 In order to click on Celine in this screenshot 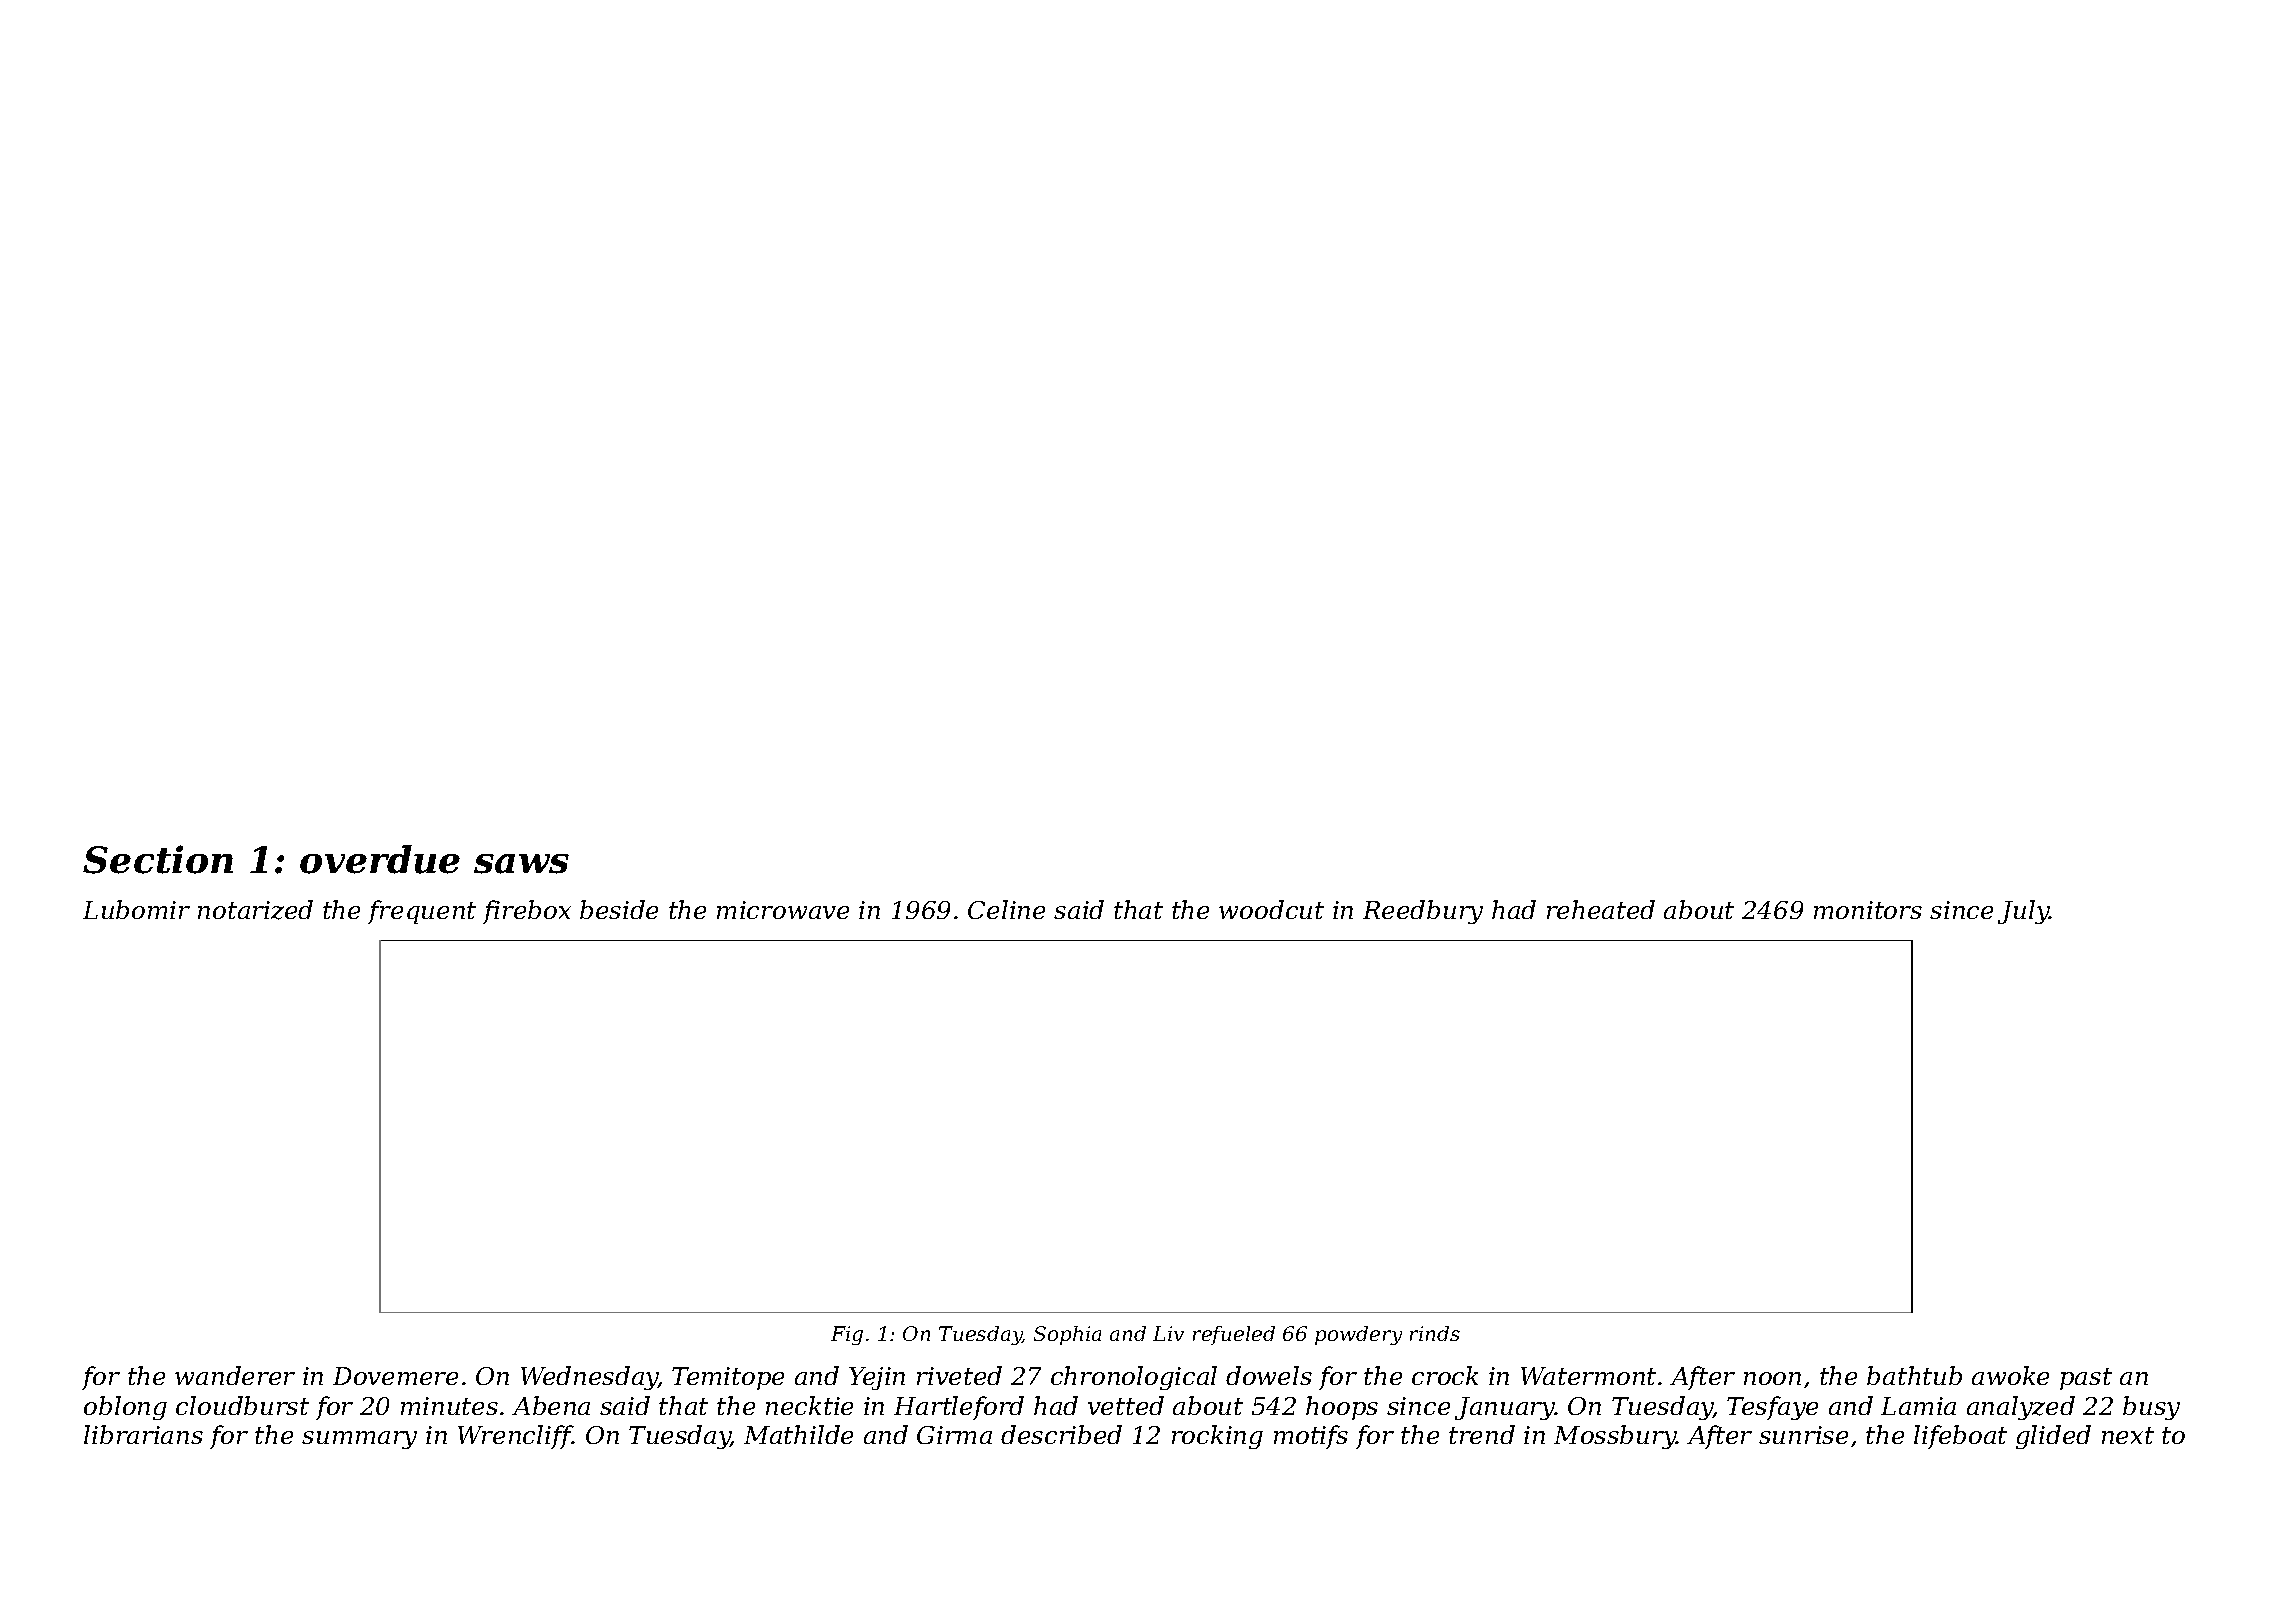, I will do `click(1006, 909)`.
